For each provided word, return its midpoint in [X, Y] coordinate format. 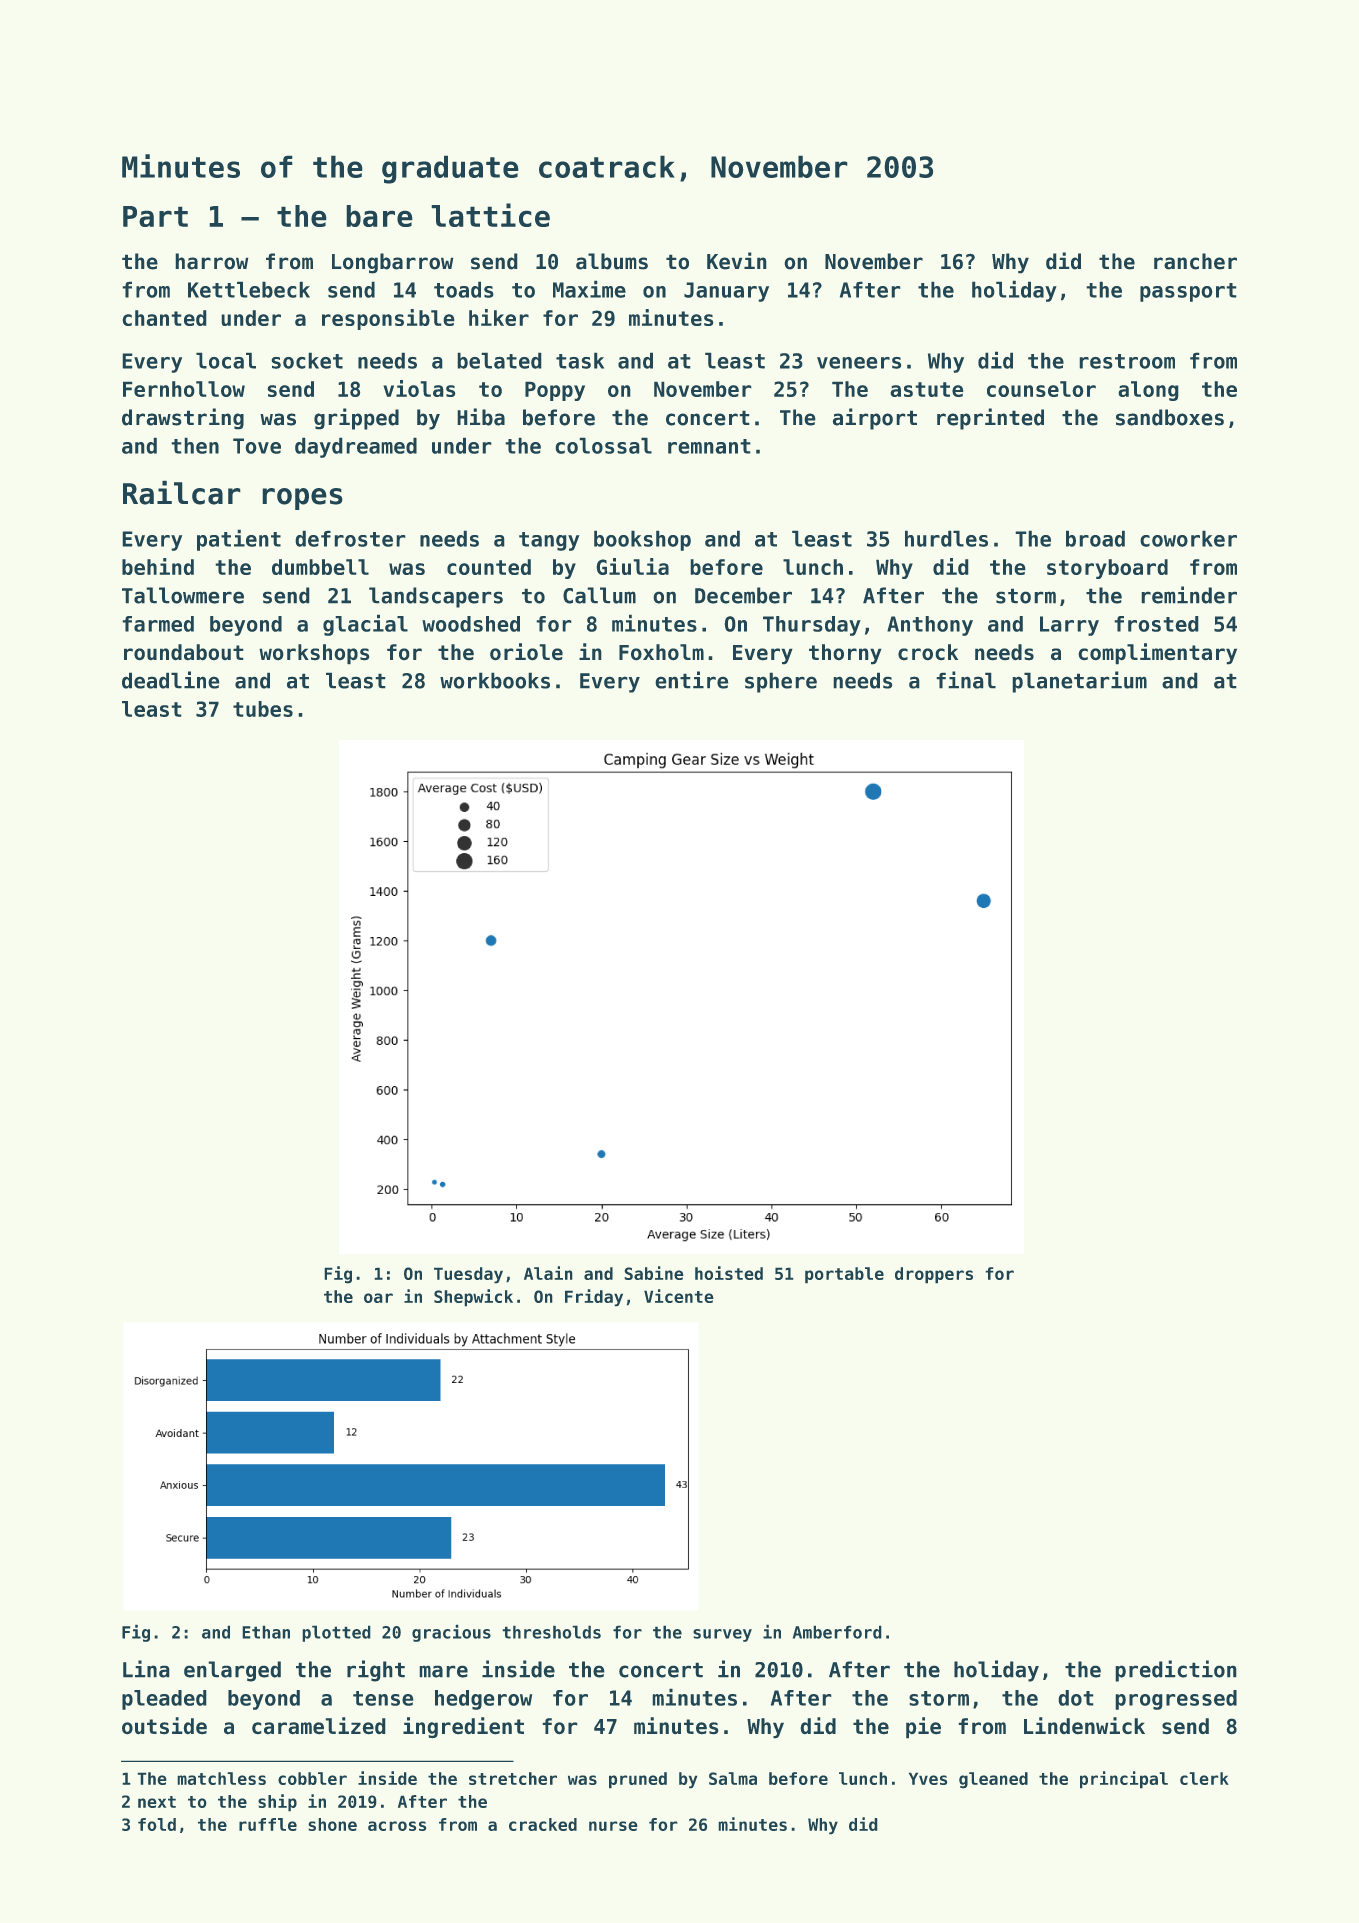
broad [1095, 539]
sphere [781, 683]
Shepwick [473, 1297]
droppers [934, 1275]
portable [844, 1275]
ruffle [268, 1824]
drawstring [183, 418]
